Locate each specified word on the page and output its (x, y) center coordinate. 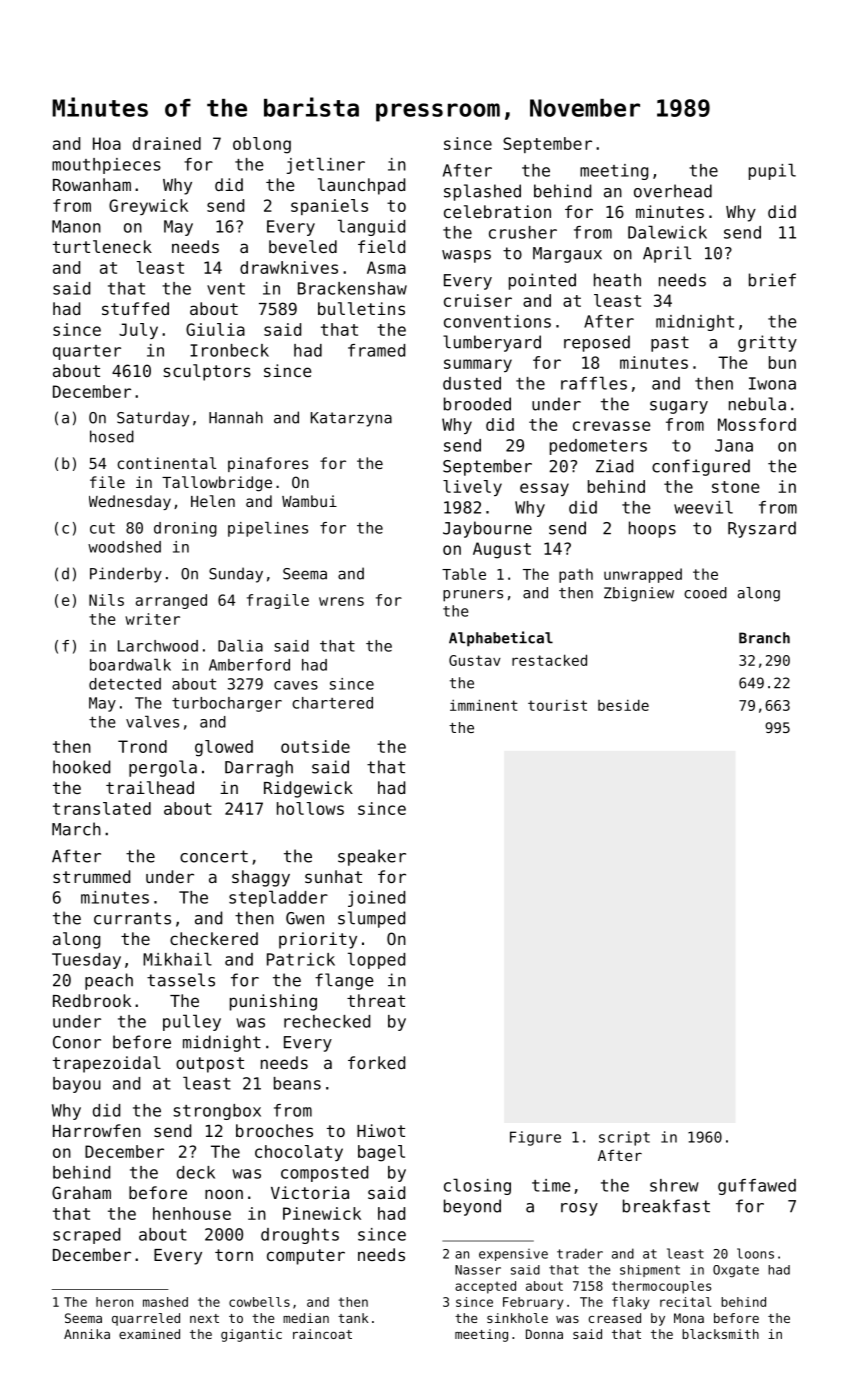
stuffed (135, 308)
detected (125, 684)
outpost (210, 1065)
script (624, 1138)
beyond (472, 1207)
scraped (86, 1236)
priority (318, 940)
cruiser (478, 300)
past (670, 344)
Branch (764, 638)
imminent (483, 705)
